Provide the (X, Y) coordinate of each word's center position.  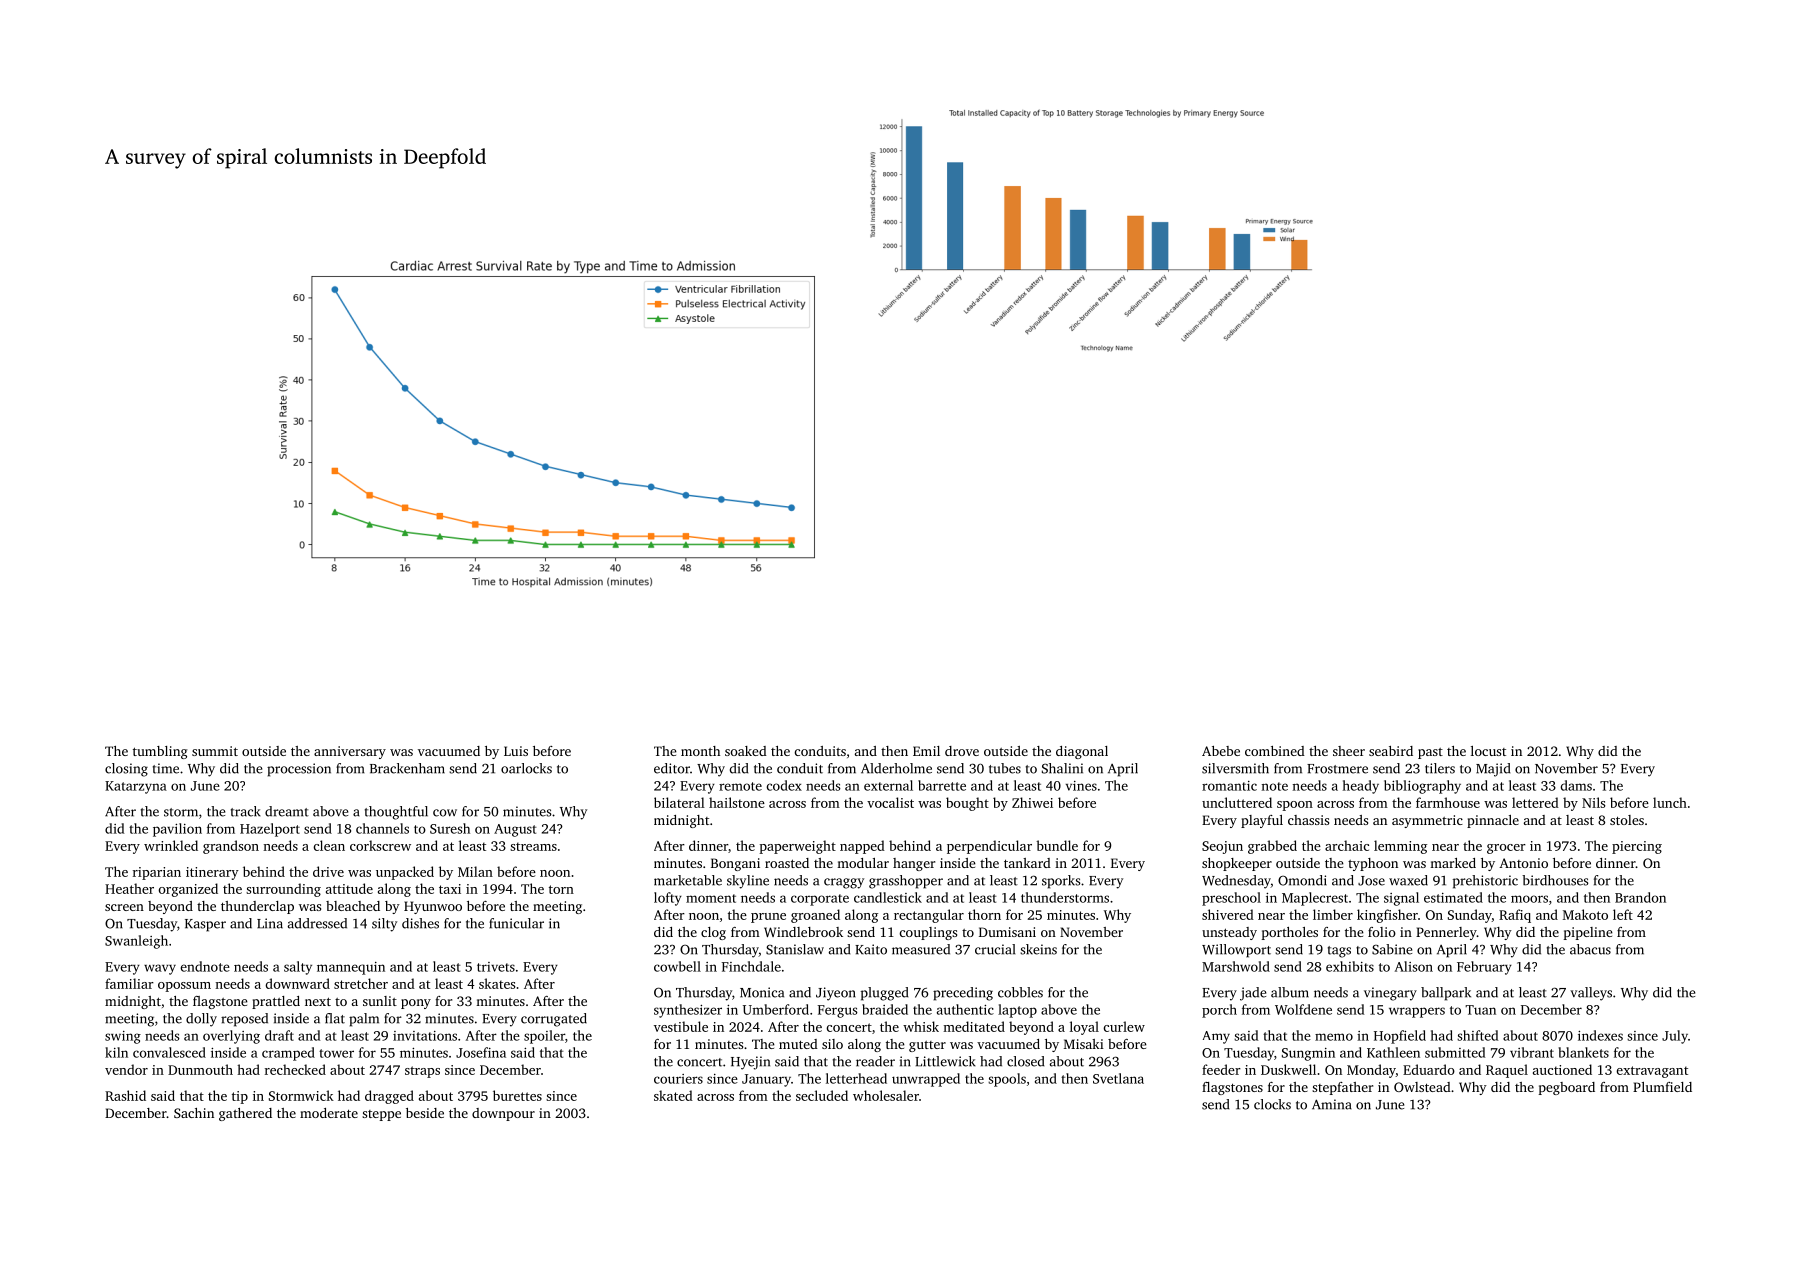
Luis (516, 751)
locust (1488, 751)
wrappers (1417, 1012)
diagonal (1082, 752)
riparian (157, 873)
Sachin (194, 1113)
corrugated (554, 1020)
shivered (1228, 914)
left (1623, 914)
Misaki (1084, 1044)
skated (673, 1095)
